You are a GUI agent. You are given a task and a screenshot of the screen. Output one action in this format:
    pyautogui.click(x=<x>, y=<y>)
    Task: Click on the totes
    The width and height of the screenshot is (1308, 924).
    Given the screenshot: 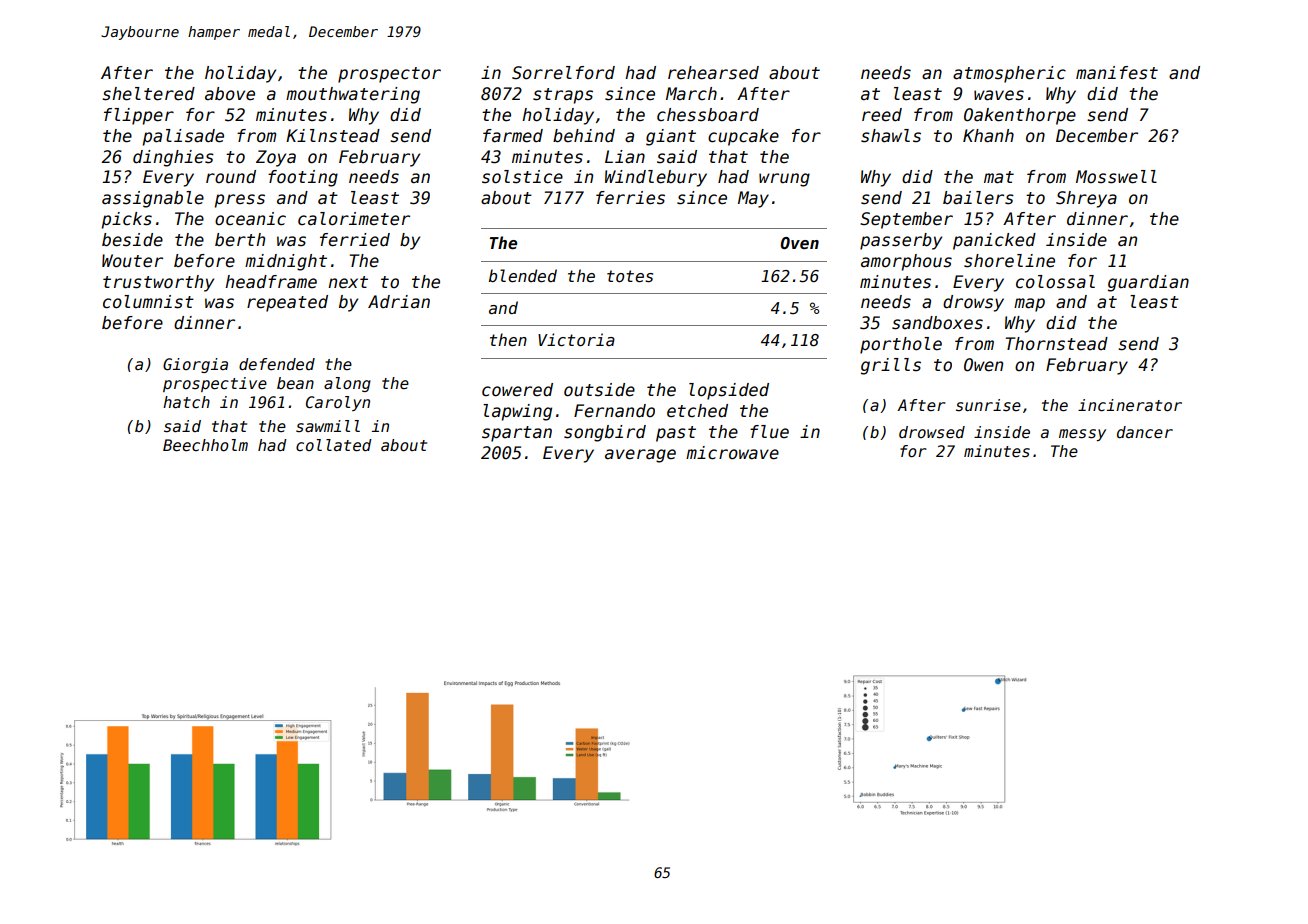 What is the action you would take?
    pyautogui.click(x=630, y=276)
